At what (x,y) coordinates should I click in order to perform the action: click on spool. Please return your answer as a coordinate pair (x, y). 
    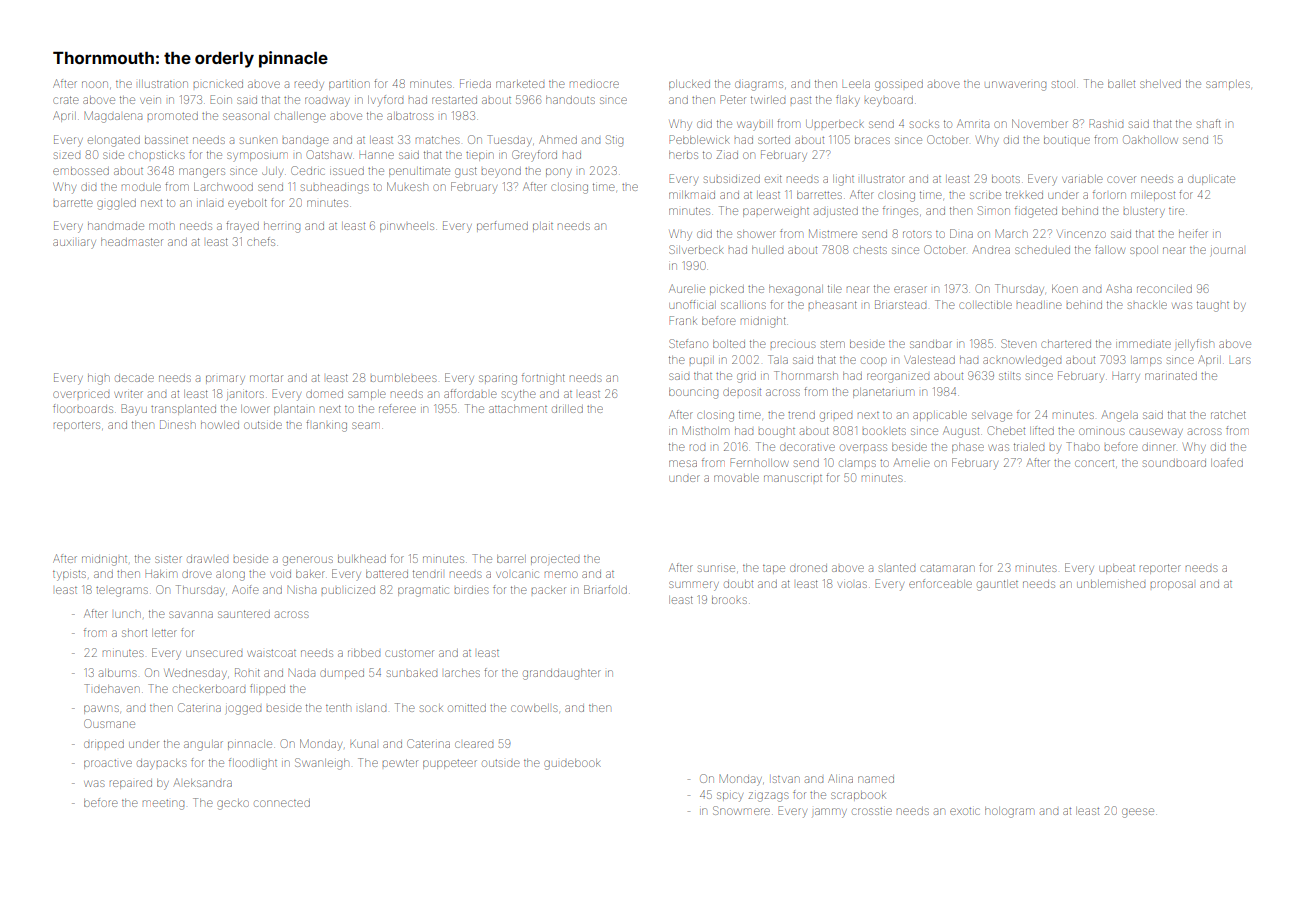
    Looking at the image, I should click on (1144, 251).
